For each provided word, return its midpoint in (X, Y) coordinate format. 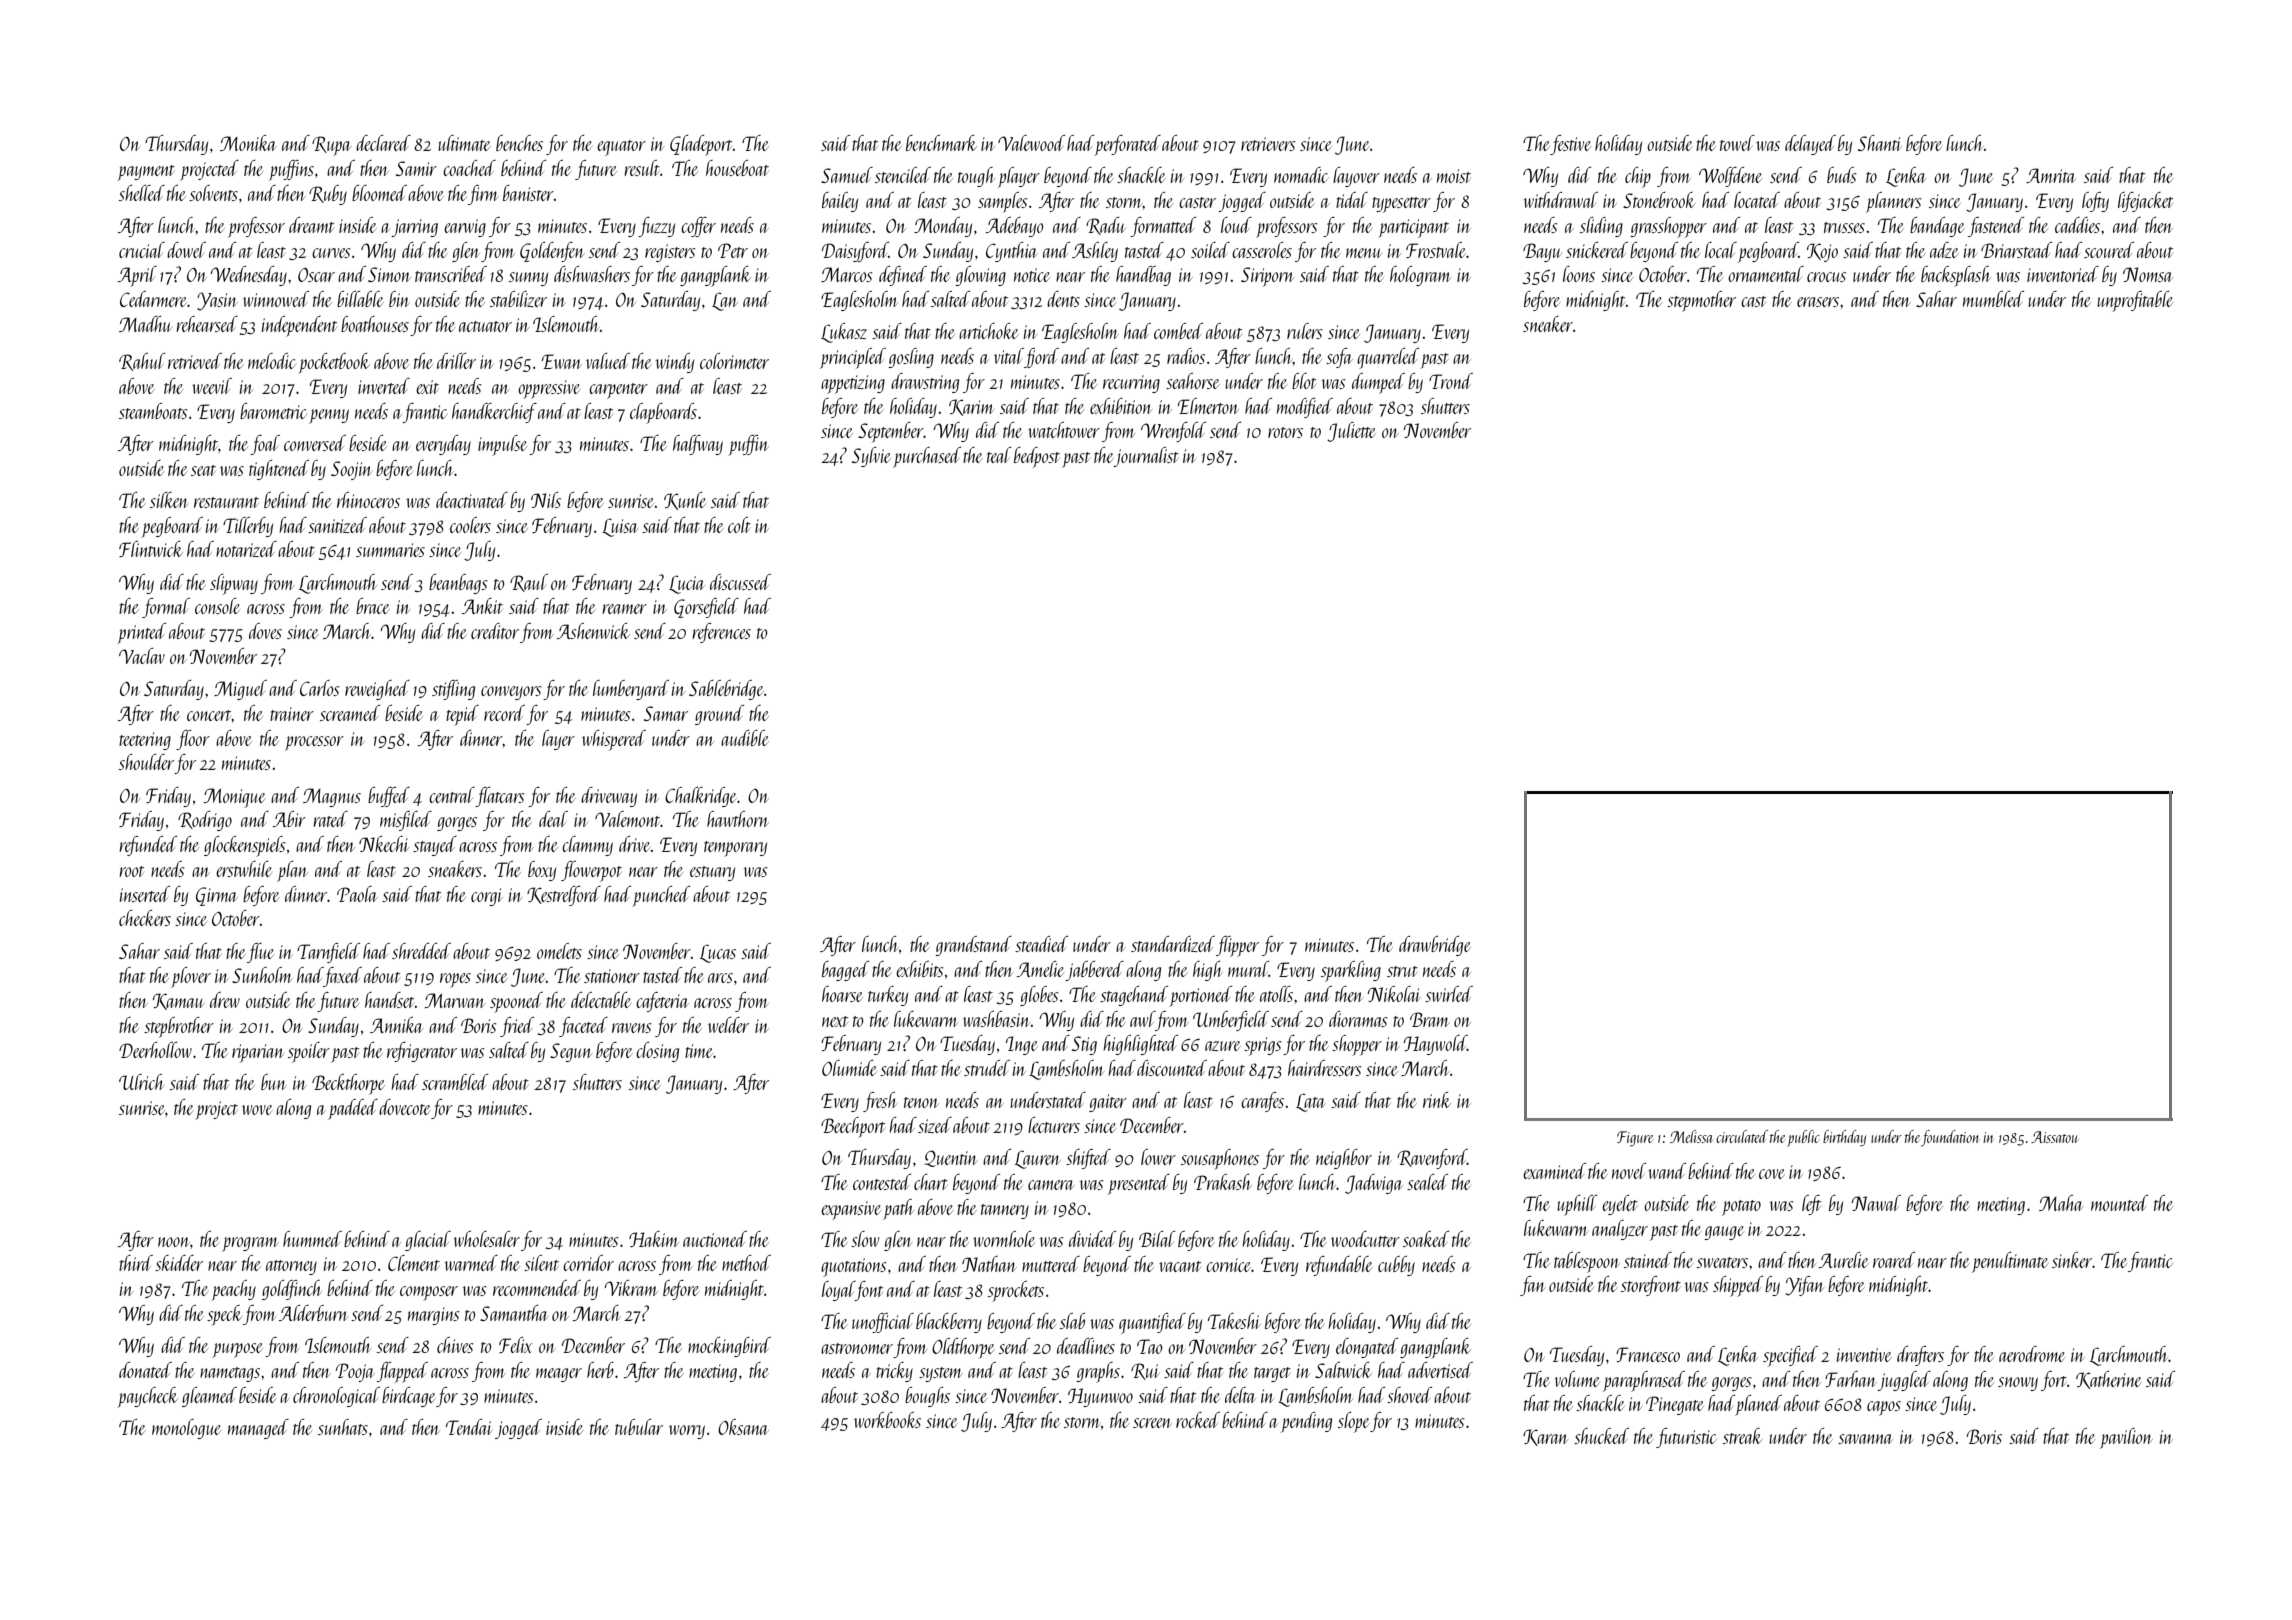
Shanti (1880, 143)
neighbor (1344, 1159)
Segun (571, 1052)
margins (434, 1316)
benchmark (941, 143)
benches (519, 143)
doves (265, 631)
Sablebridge (726, 690)
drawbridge (1435, 946)
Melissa (1691, 1136)
